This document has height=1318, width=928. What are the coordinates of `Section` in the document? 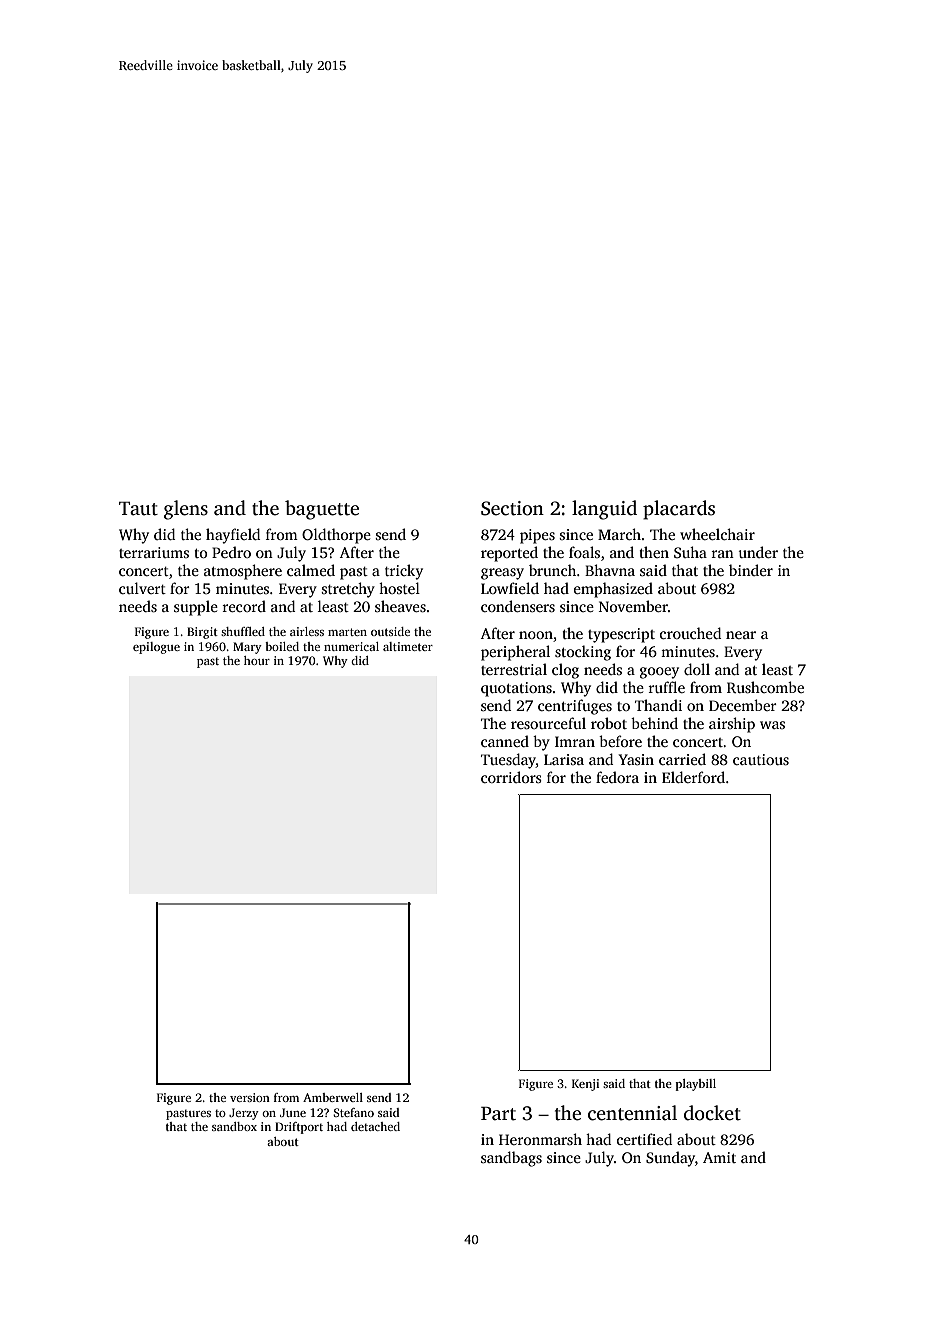 It's located at (512, 508).
